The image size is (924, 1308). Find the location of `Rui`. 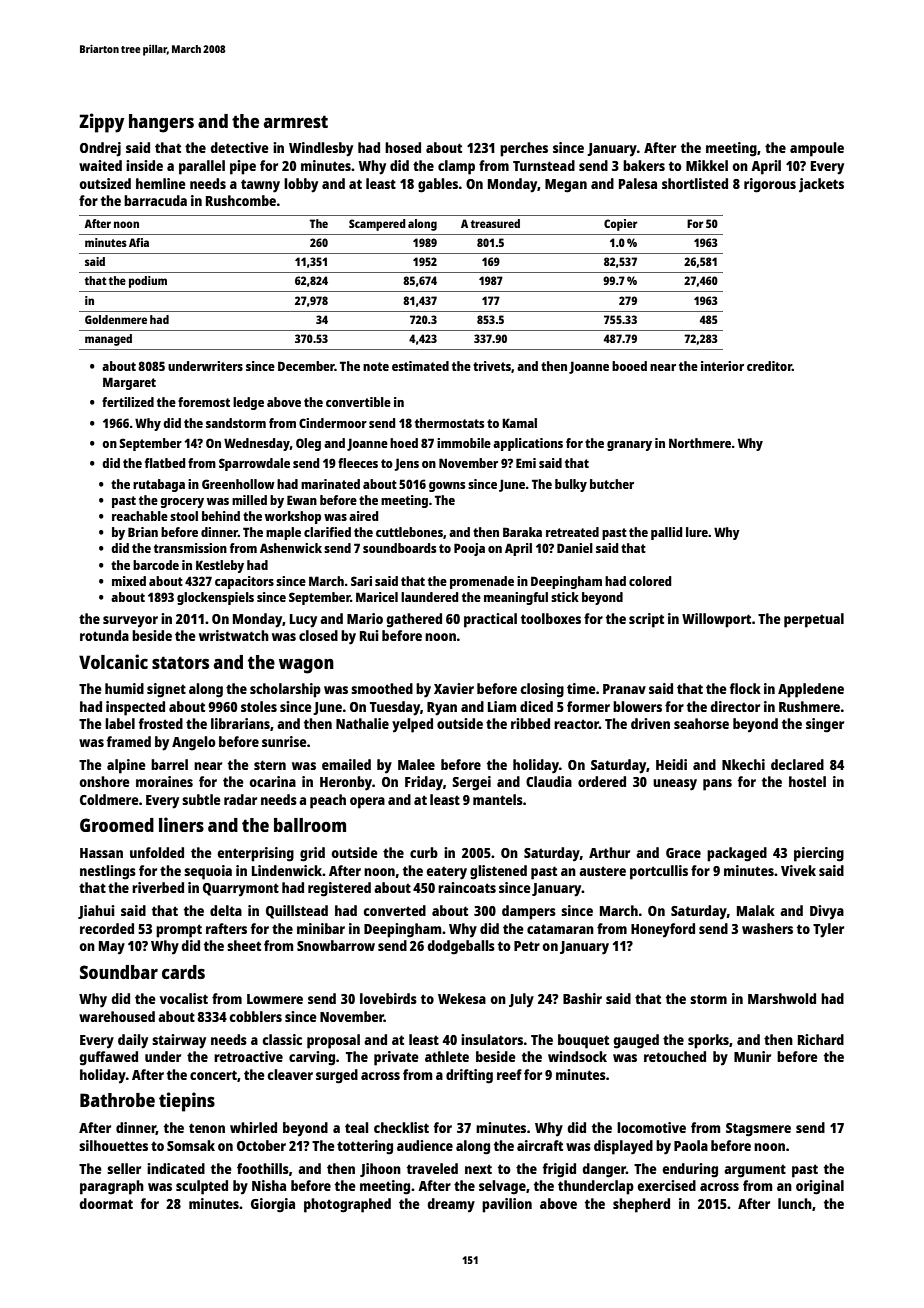

Rui is located at coordinates (369, 635).
